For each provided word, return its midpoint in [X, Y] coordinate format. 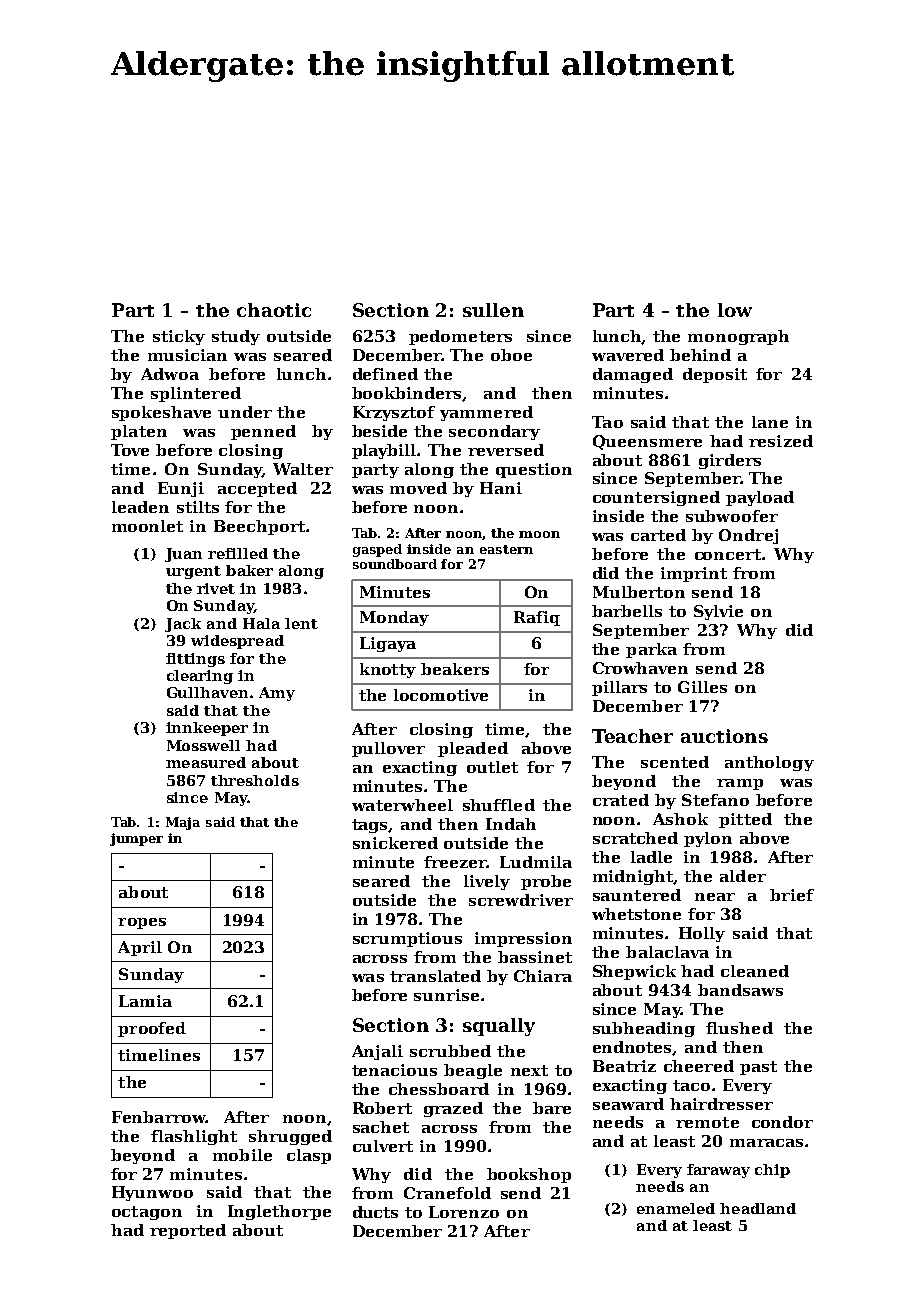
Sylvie [718, 612]
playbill [385, 451]
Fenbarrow [159, 1117]
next [529, 1070]
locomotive [441, 695]
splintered [196, 394]
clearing [200, 677]
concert [728, 554]
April [140, 948]
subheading [644, 1029]
